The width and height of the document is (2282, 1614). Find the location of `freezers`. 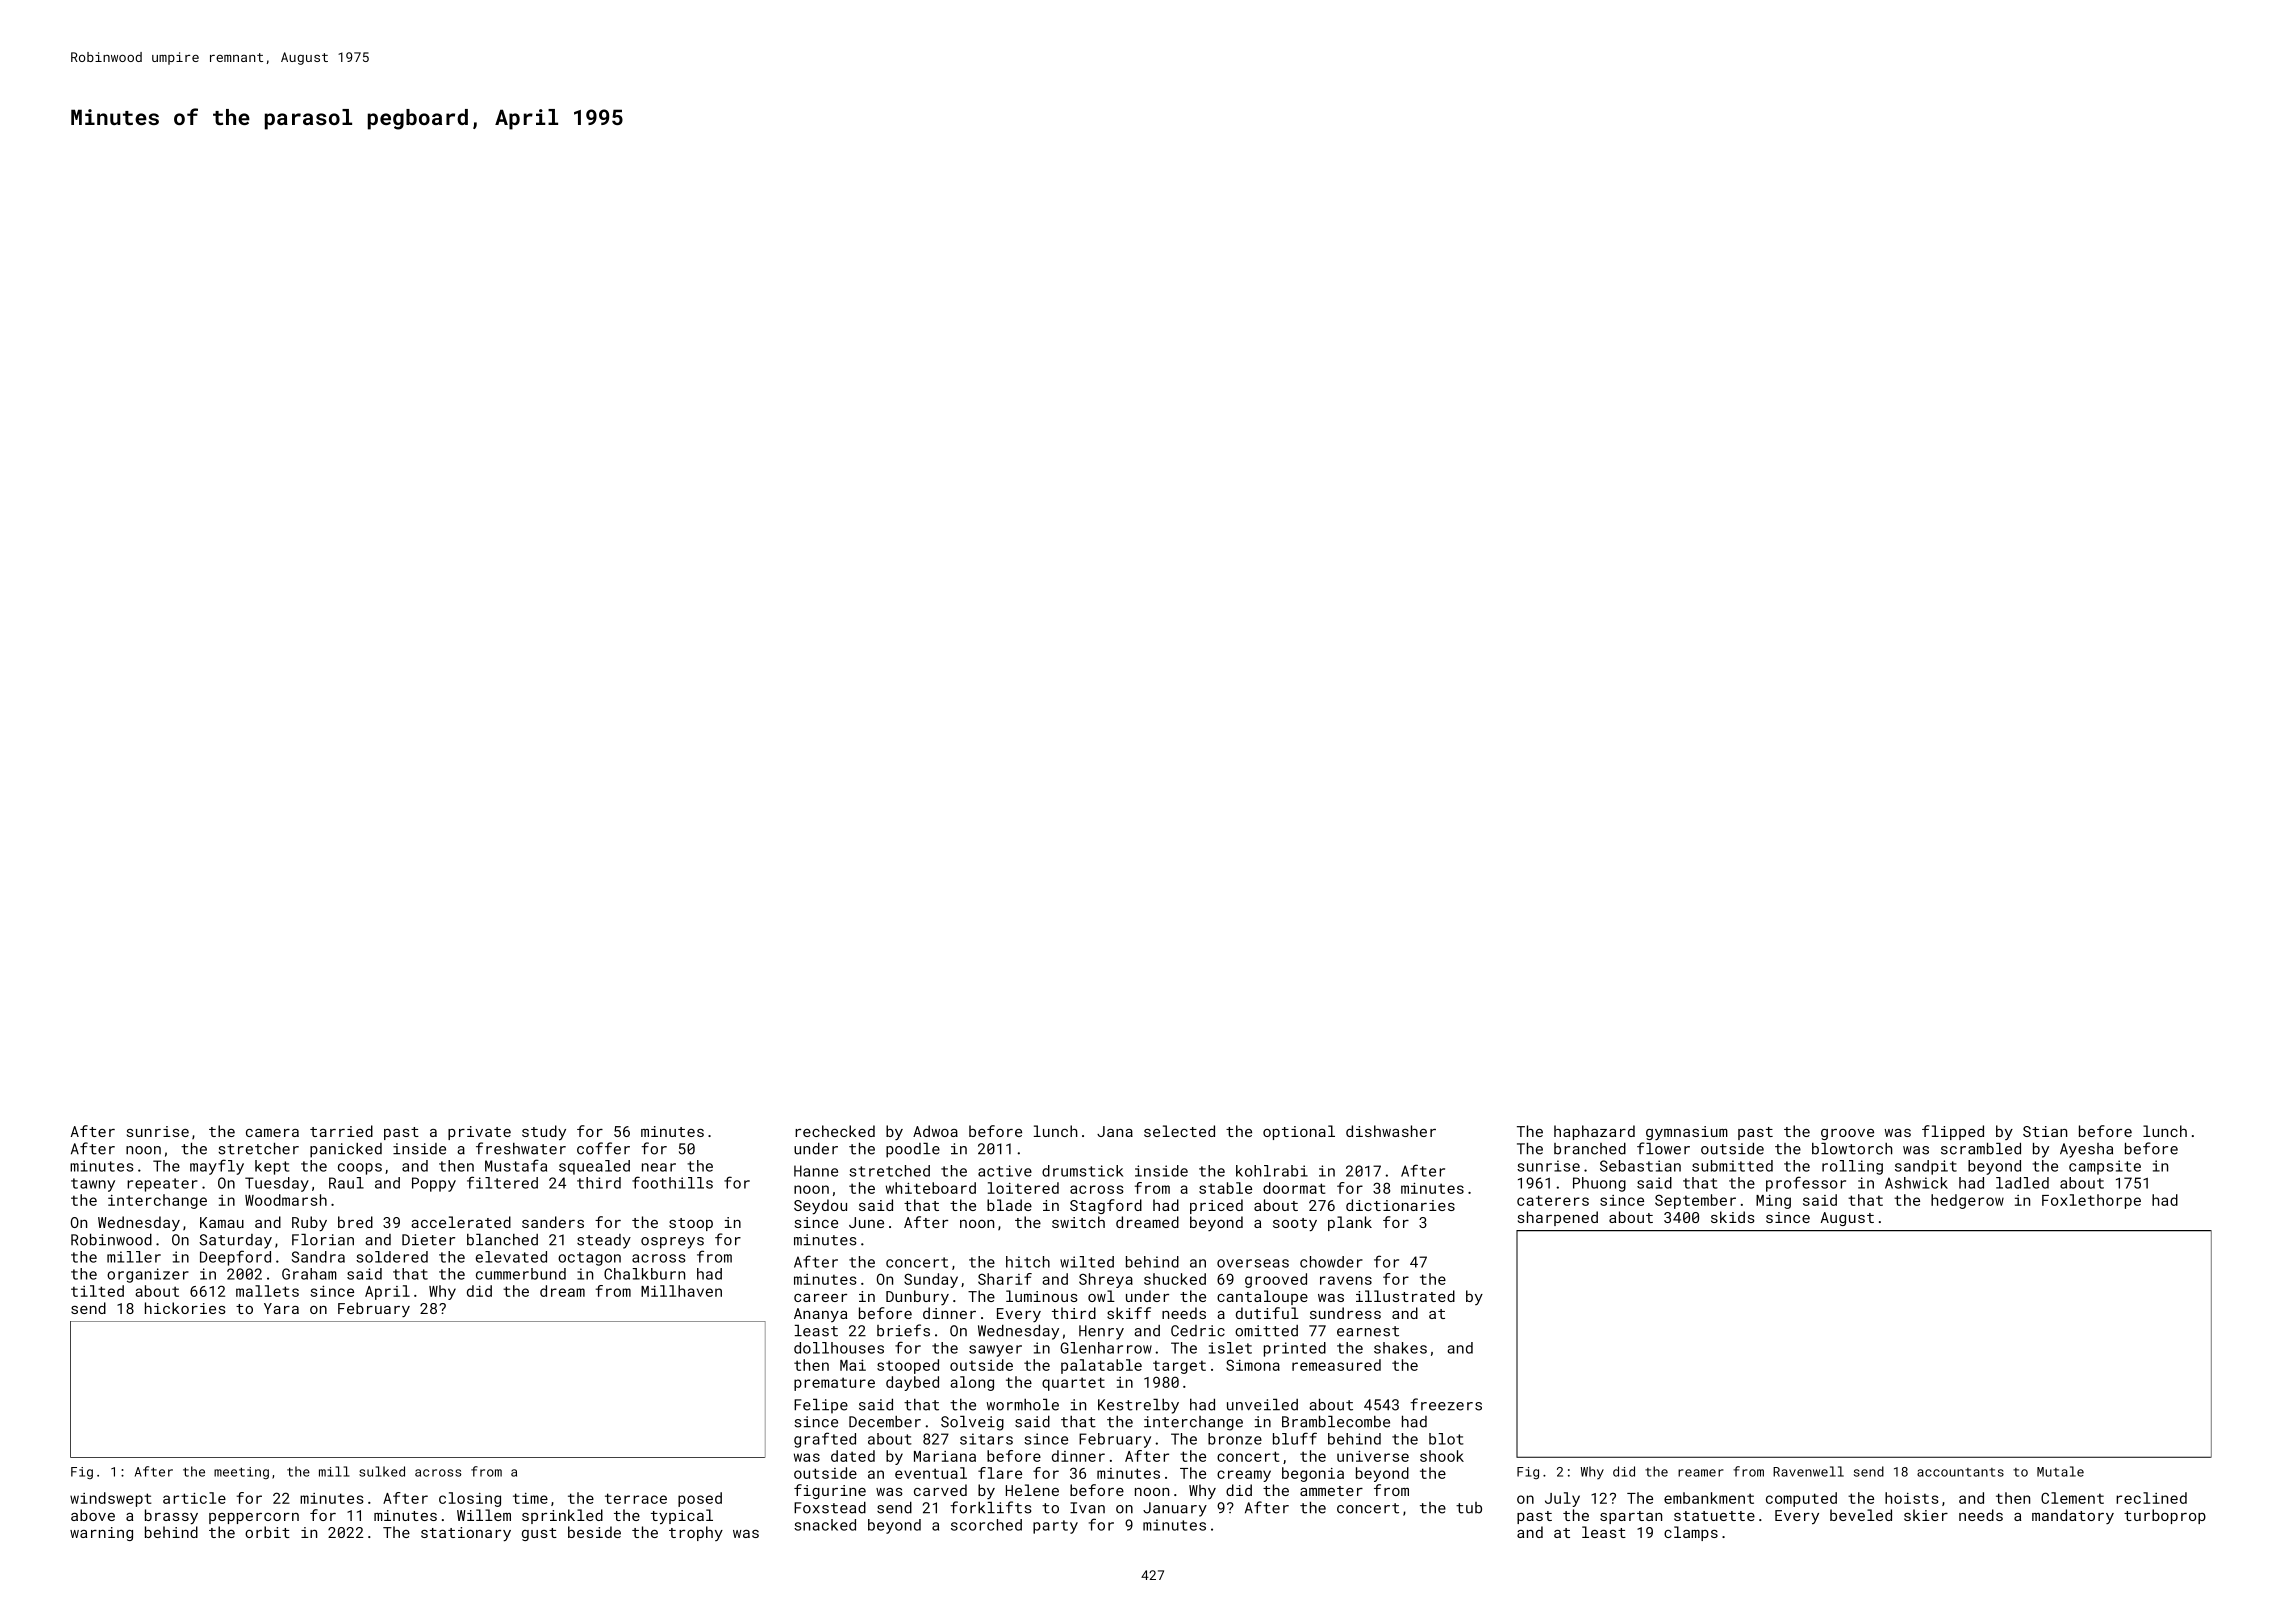

freezers is located at coordinates (1446, 1404).
